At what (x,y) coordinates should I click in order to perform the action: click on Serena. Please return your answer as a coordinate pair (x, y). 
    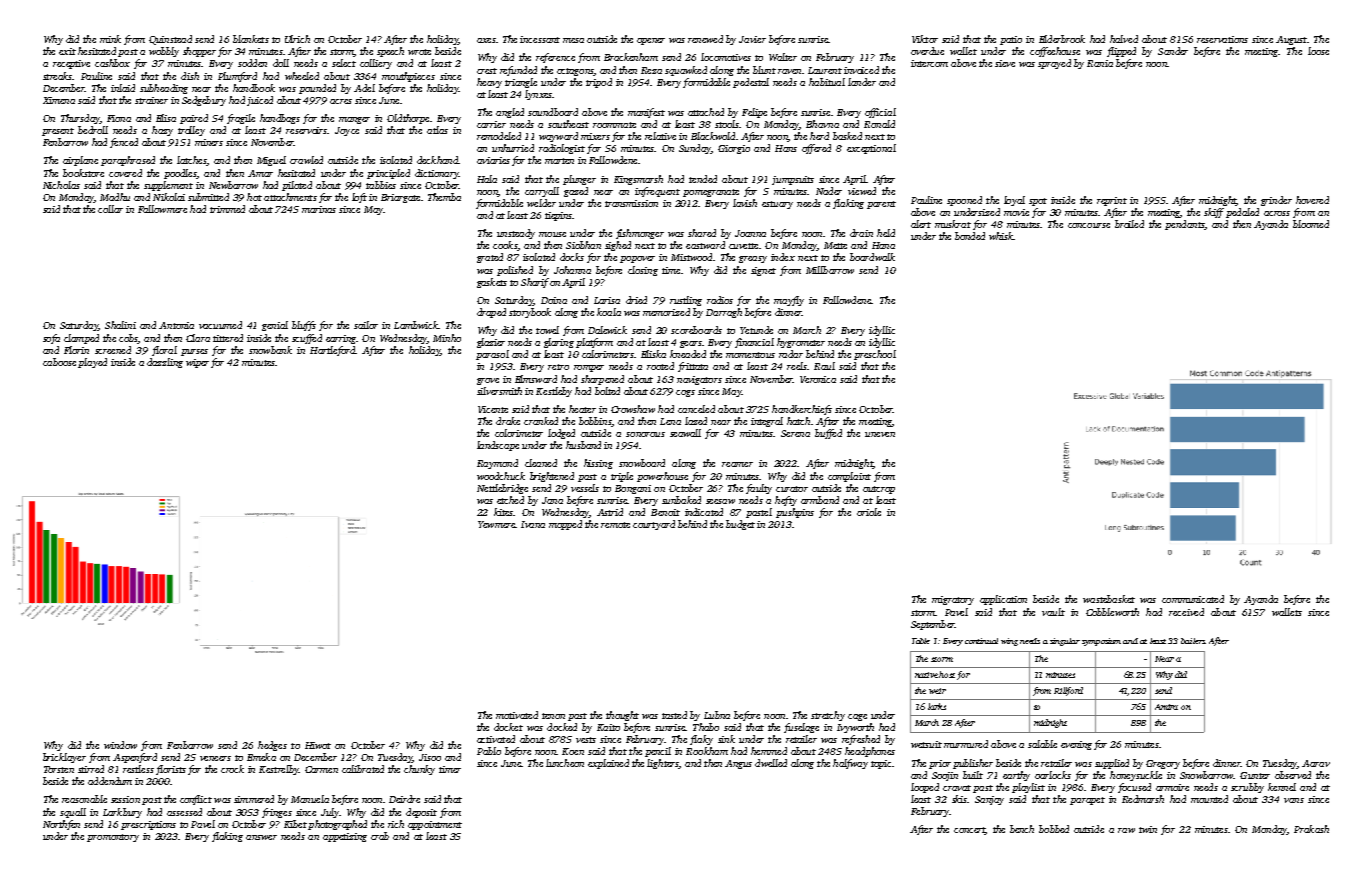
    Looking at the image, I should click on (795, 433).
